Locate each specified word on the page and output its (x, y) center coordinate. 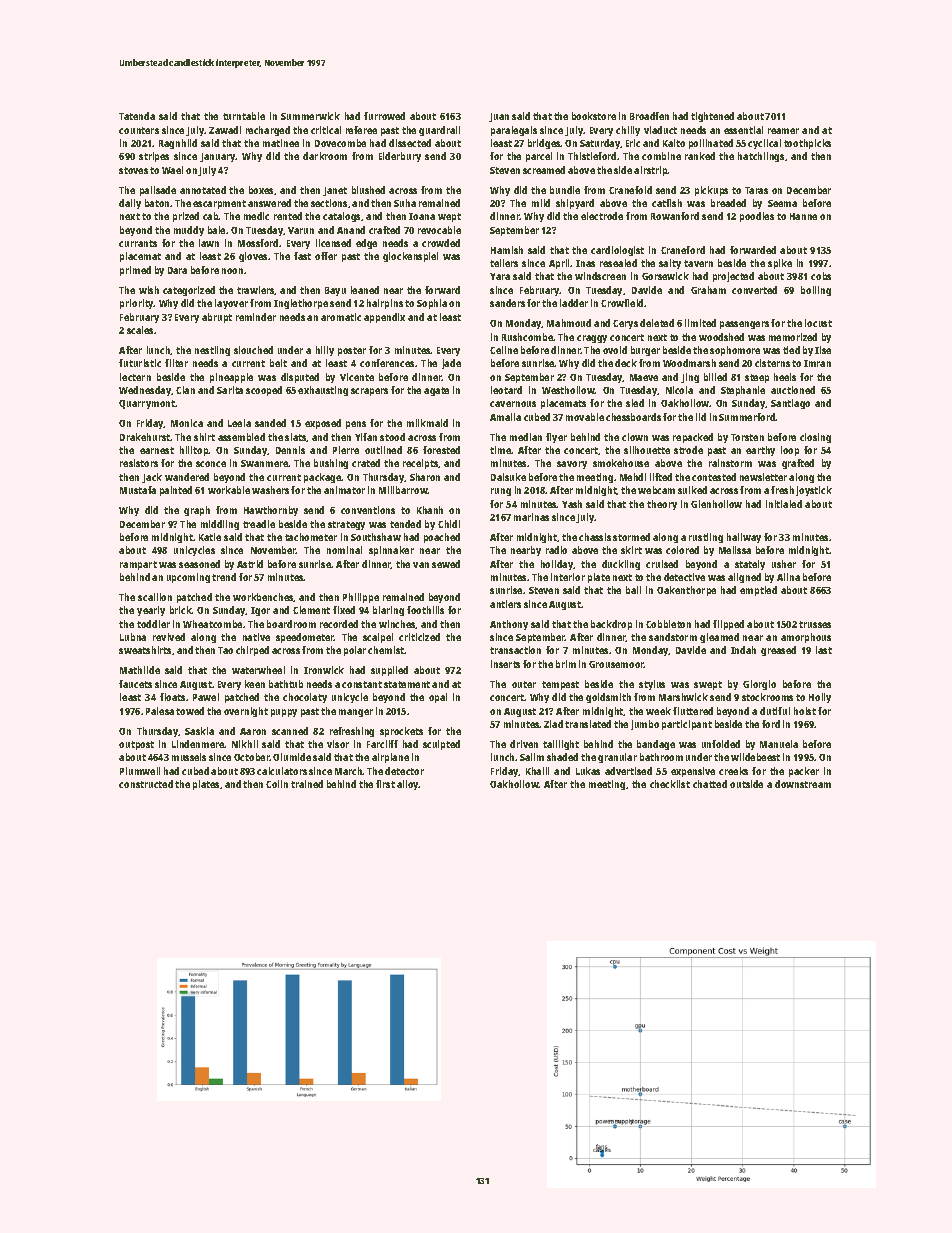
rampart (138, 565)
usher (784, 564)
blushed (368, 190)
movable (585, 417)
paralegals (514, 131)
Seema (782, 203)
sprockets (401, 732)
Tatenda (137, 116)
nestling (212, 351)
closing (815, 438)
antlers (505, 604)
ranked (700, 156)
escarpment (219, 204)
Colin (277, 784)
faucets (135, 684)
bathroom (661, 757)
